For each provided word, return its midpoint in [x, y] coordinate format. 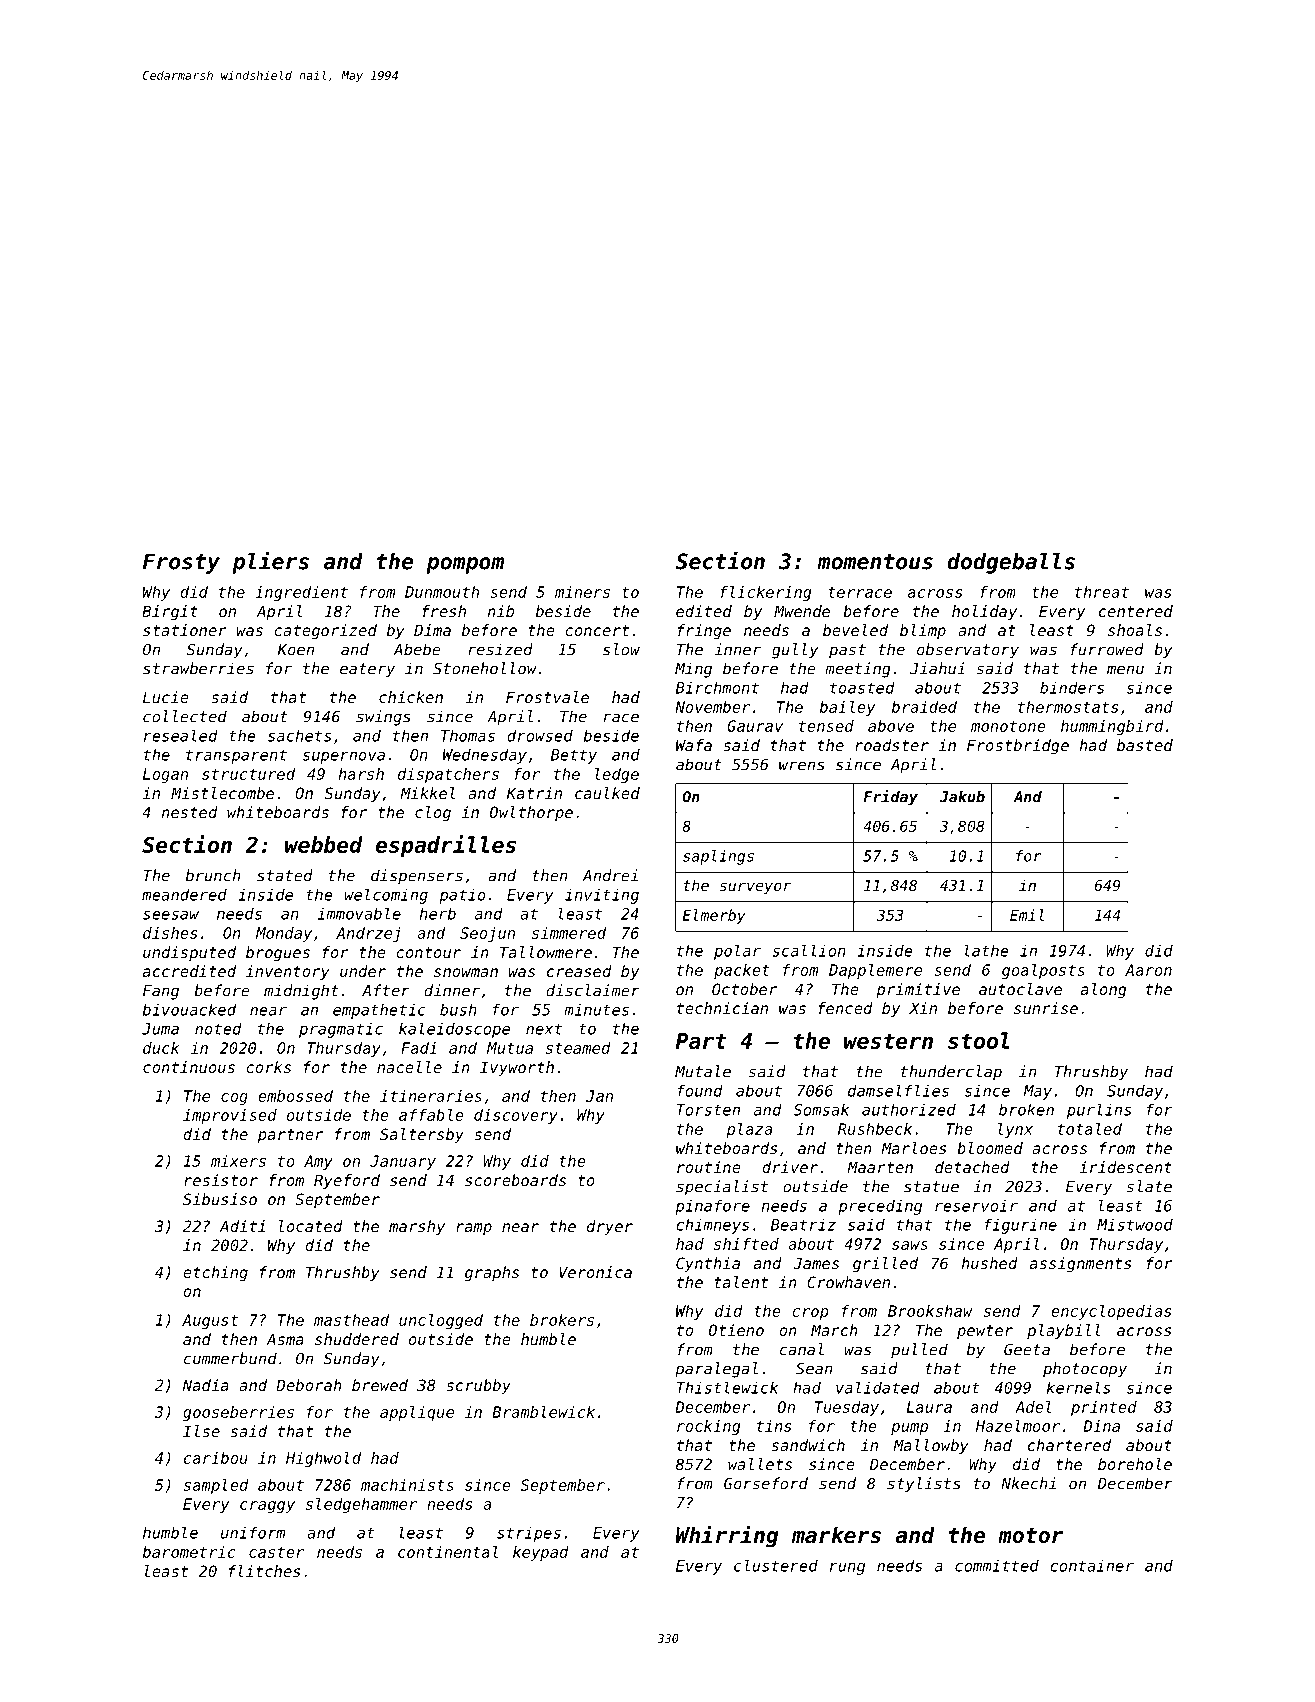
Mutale [703, 1071]
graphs [492, 1274]
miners [582, 592]
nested [189, 812]
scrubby [478, 1386]
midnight [301, 992]
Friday [890, 798]
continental [448, 1552]
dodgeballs [1011, 563]
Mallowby [931, 1446]
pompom [465, 565]
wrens [802, 766]
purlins [1099, 1111]
